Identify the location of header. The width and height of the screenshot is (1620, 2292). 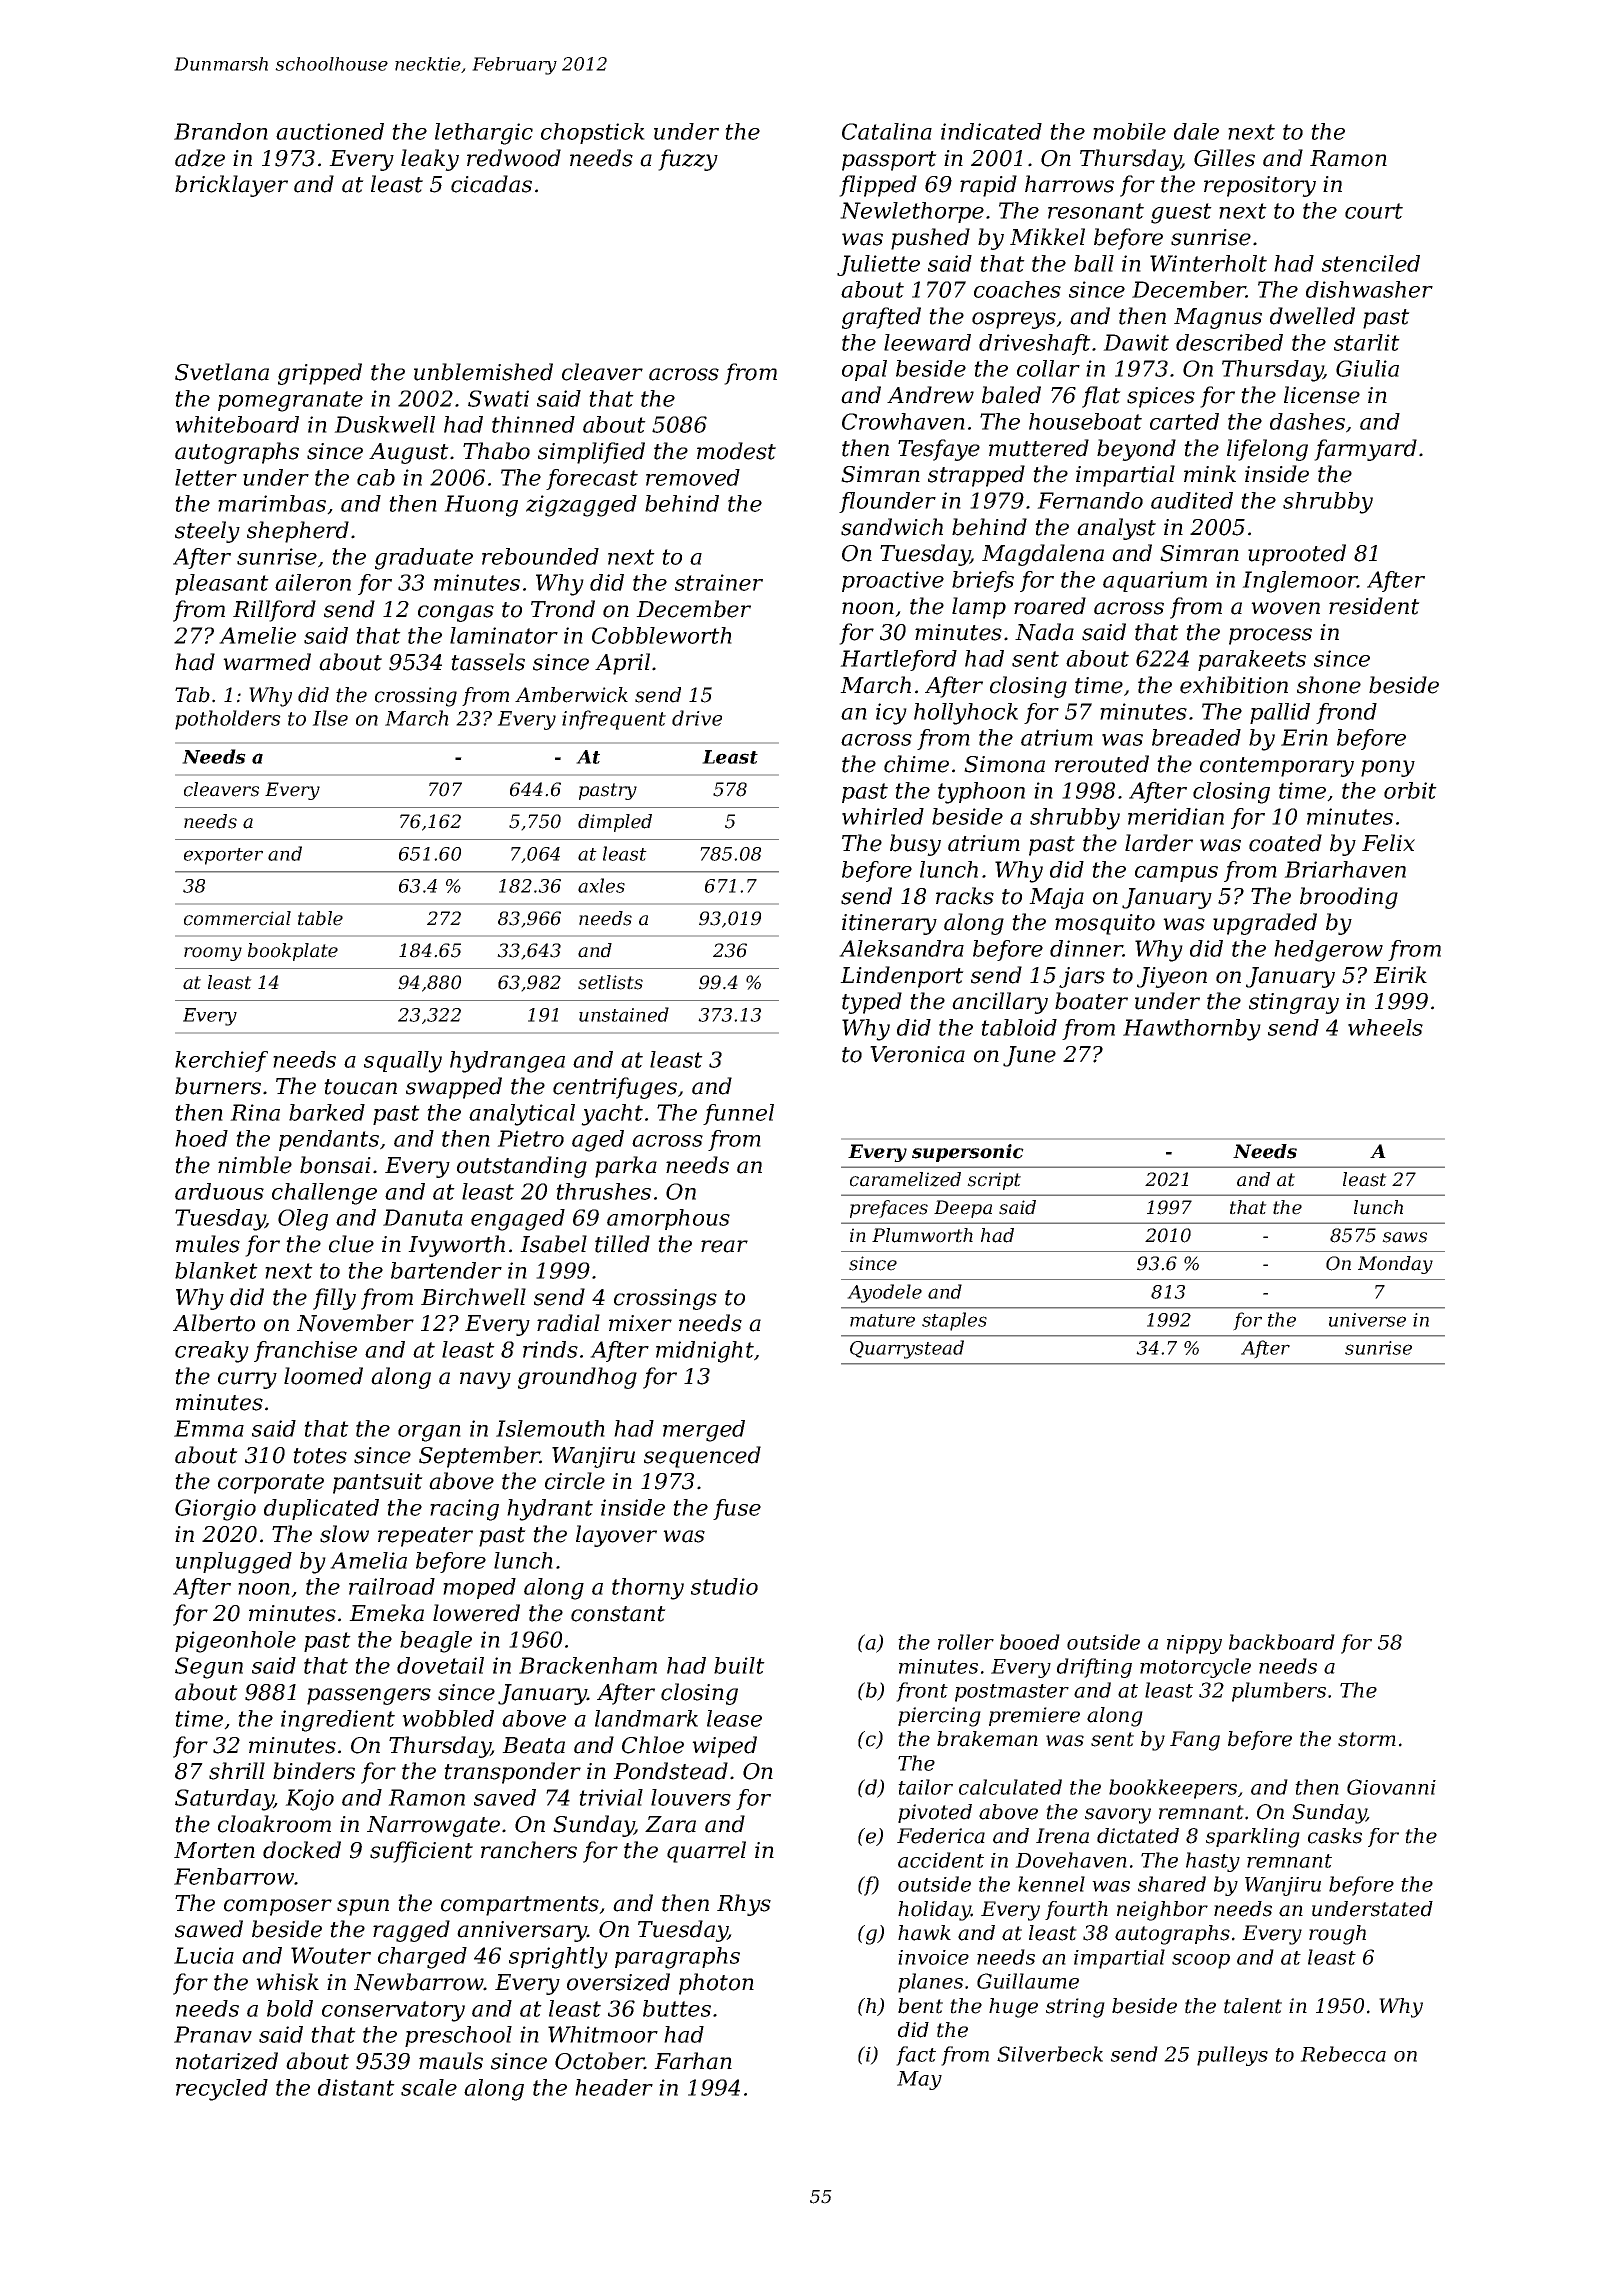
(614, 2087).
